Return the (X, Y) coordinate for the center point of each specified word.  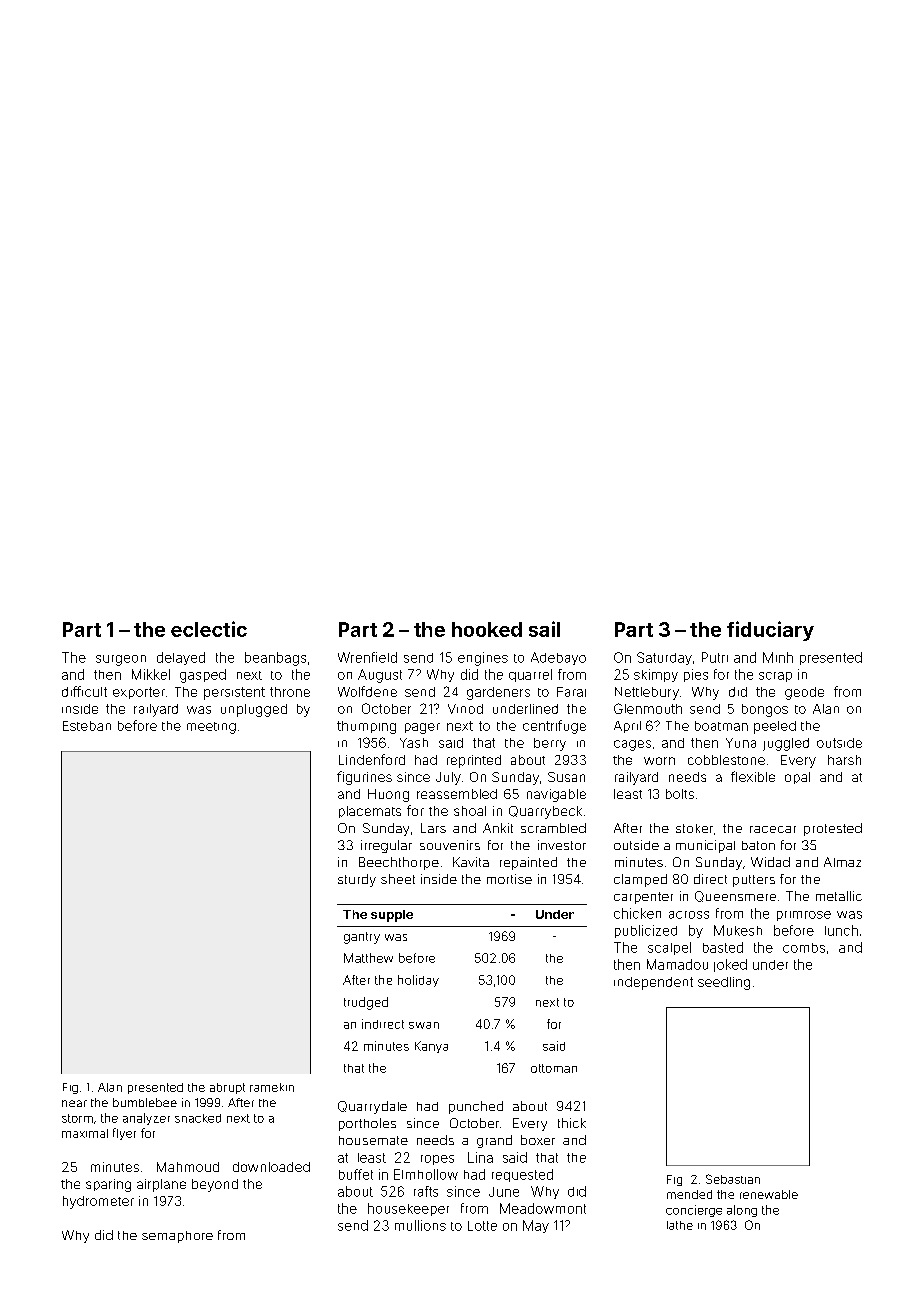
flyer (124, 1134)
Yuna (741, 743)
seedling (724, 983)
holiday (418, 981)
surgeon (121, 660)
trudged (366, 1003)
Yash (414, 743)
